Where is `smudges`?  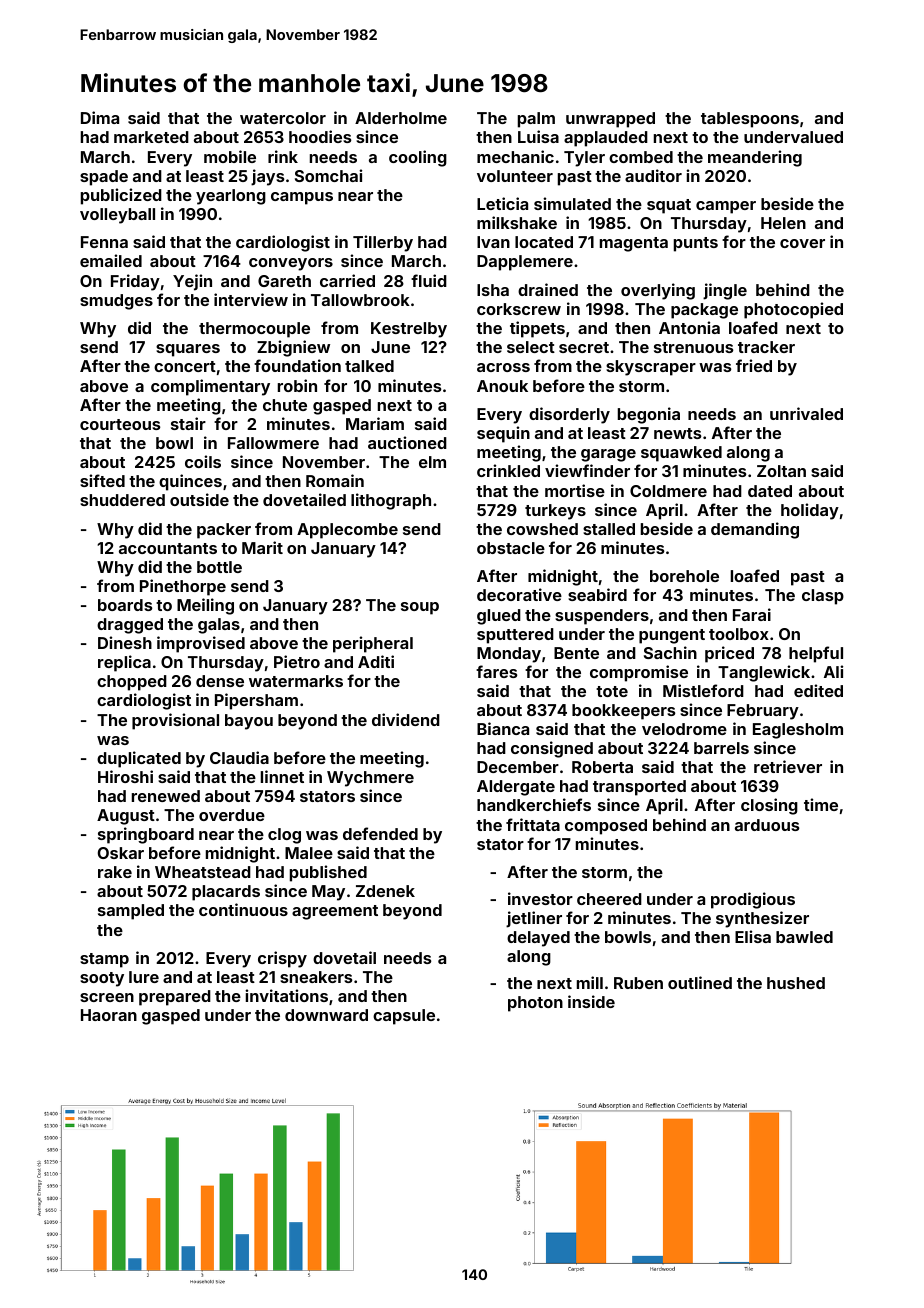 smudges is located at coordinates (116, 302).
